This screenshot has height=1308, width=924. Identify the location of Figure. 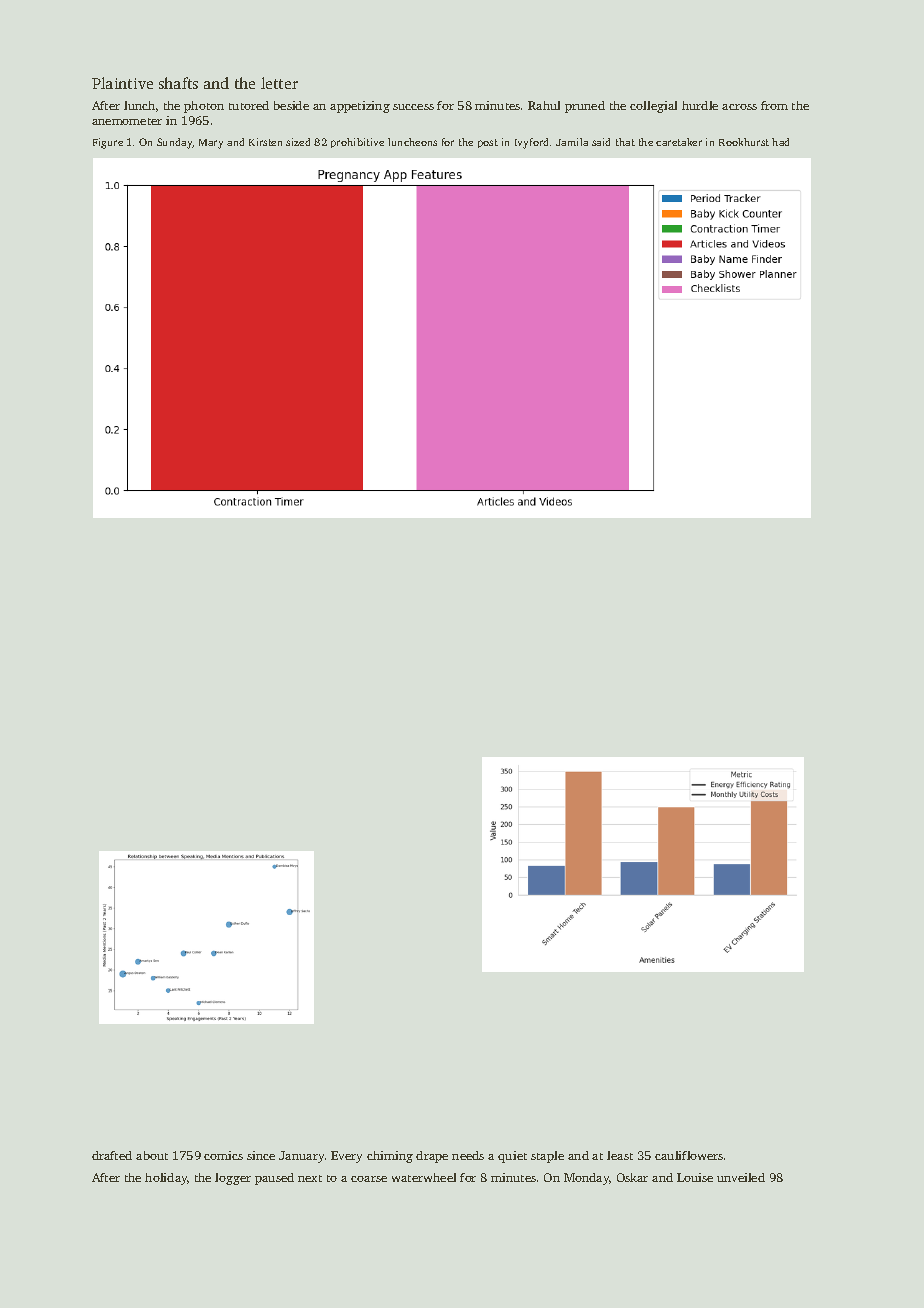
(108, 143).
